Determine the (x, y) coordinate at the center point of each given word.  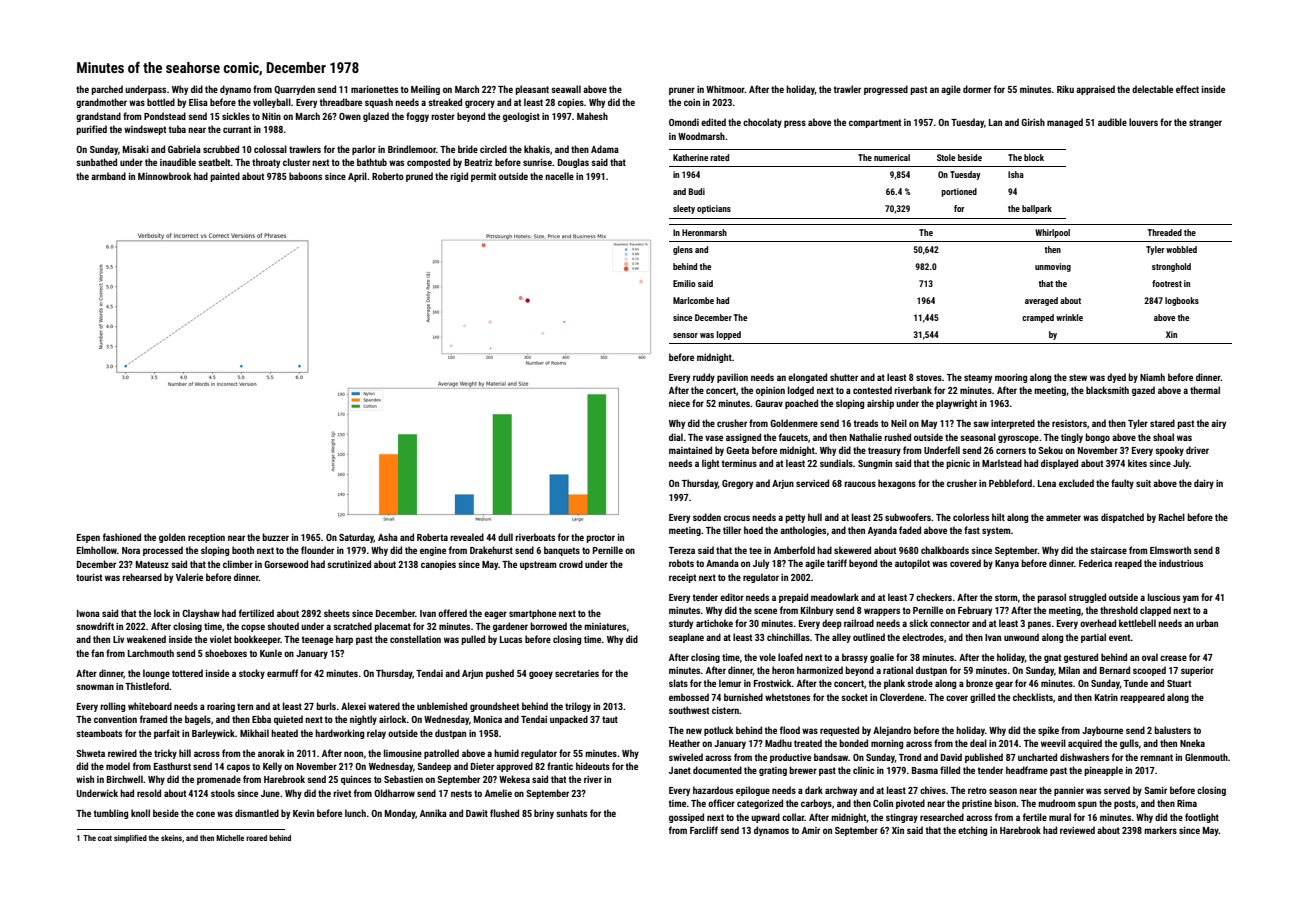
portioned (959, 192)
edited (713, 122)
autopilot (912, 564)
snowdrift (95, 626)
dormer (977, 89)
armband (108, 176)
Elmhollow (97, 550)
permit (483, 177)
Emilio (684, 283)
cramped (1038, 318)
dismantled (257, 813)
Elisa (198, 102)
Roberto (388, 176)
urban (1207, 623)
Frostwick (773, 683)
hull (815, 517)
